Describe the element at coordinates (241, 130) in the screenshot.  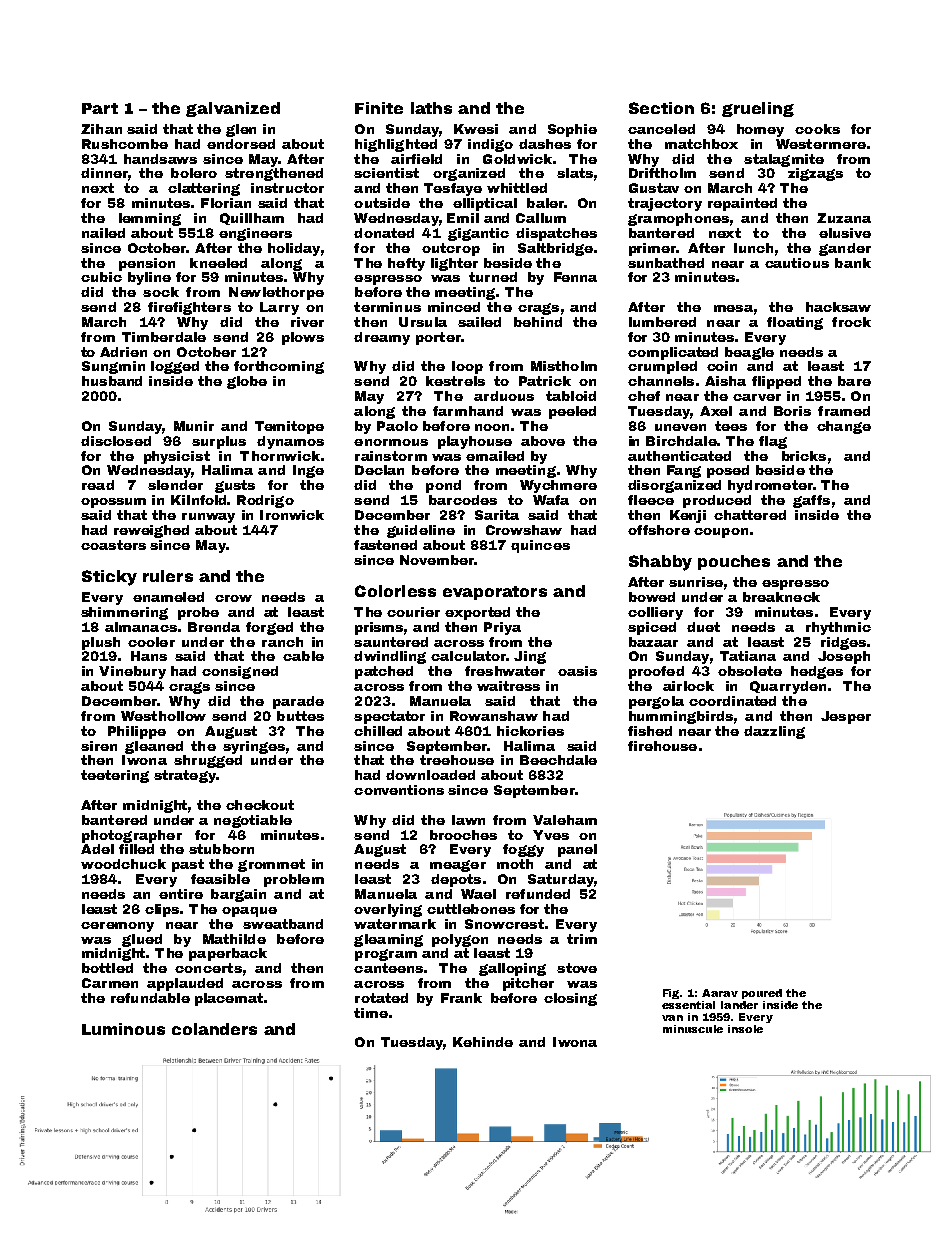
I see `glen` at that location.
